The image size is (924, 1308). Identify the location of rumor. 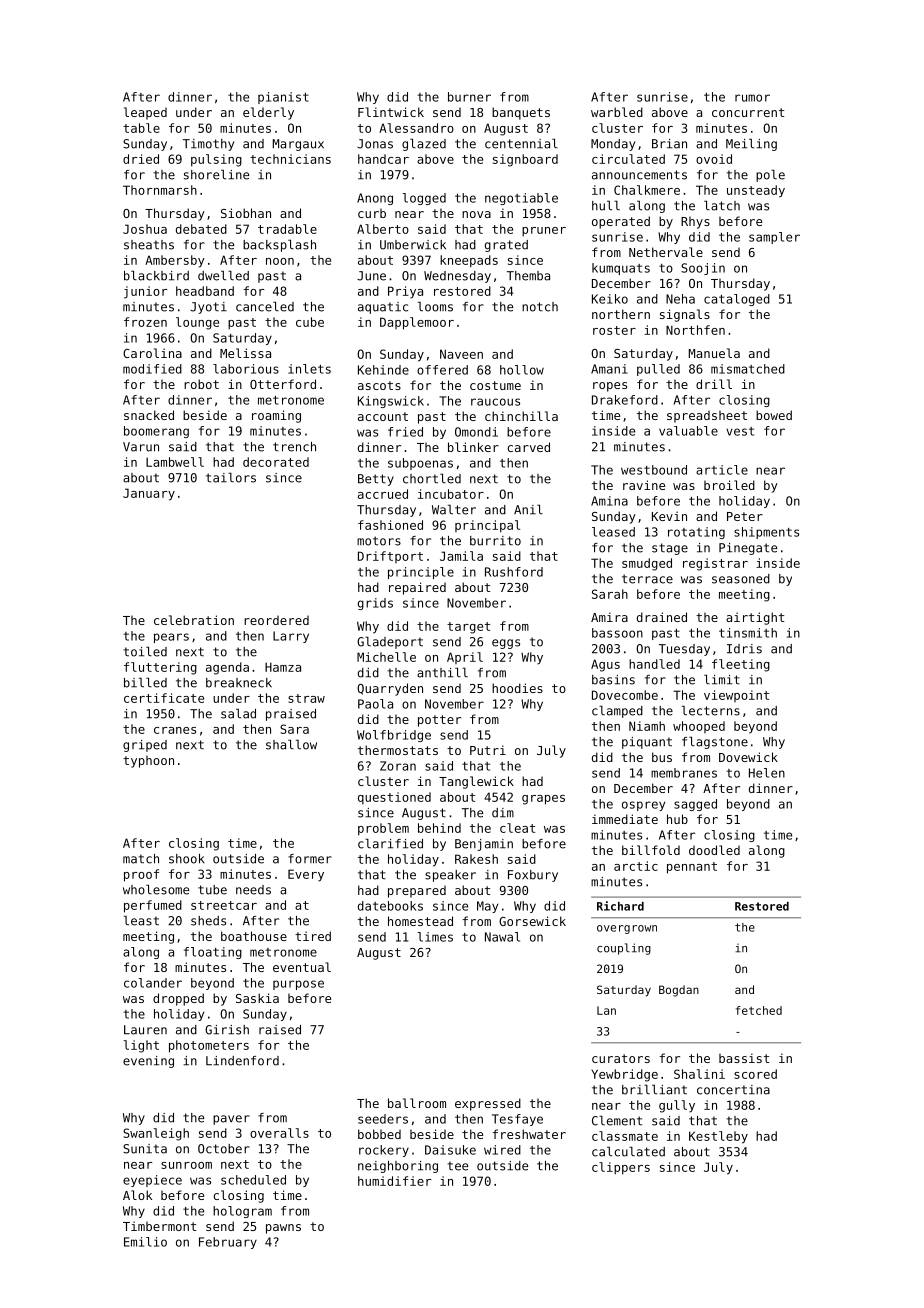
(752, 98).
